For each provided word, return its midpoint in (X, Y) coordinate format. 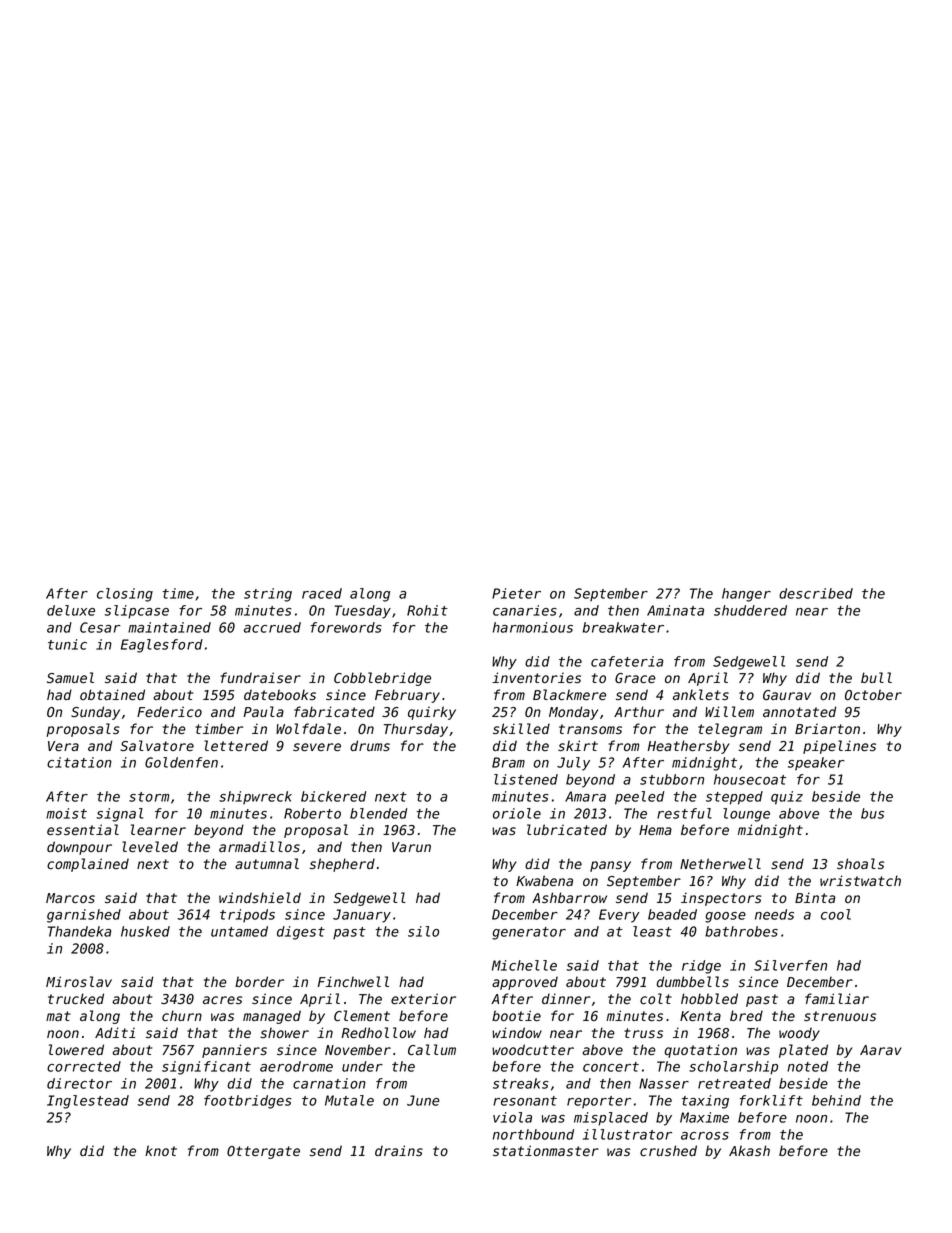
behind (836, 1100)
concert (611, 1067)
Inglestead (88, 1102)
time (178, 593)
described (816, 593)
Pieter (516, 593)
